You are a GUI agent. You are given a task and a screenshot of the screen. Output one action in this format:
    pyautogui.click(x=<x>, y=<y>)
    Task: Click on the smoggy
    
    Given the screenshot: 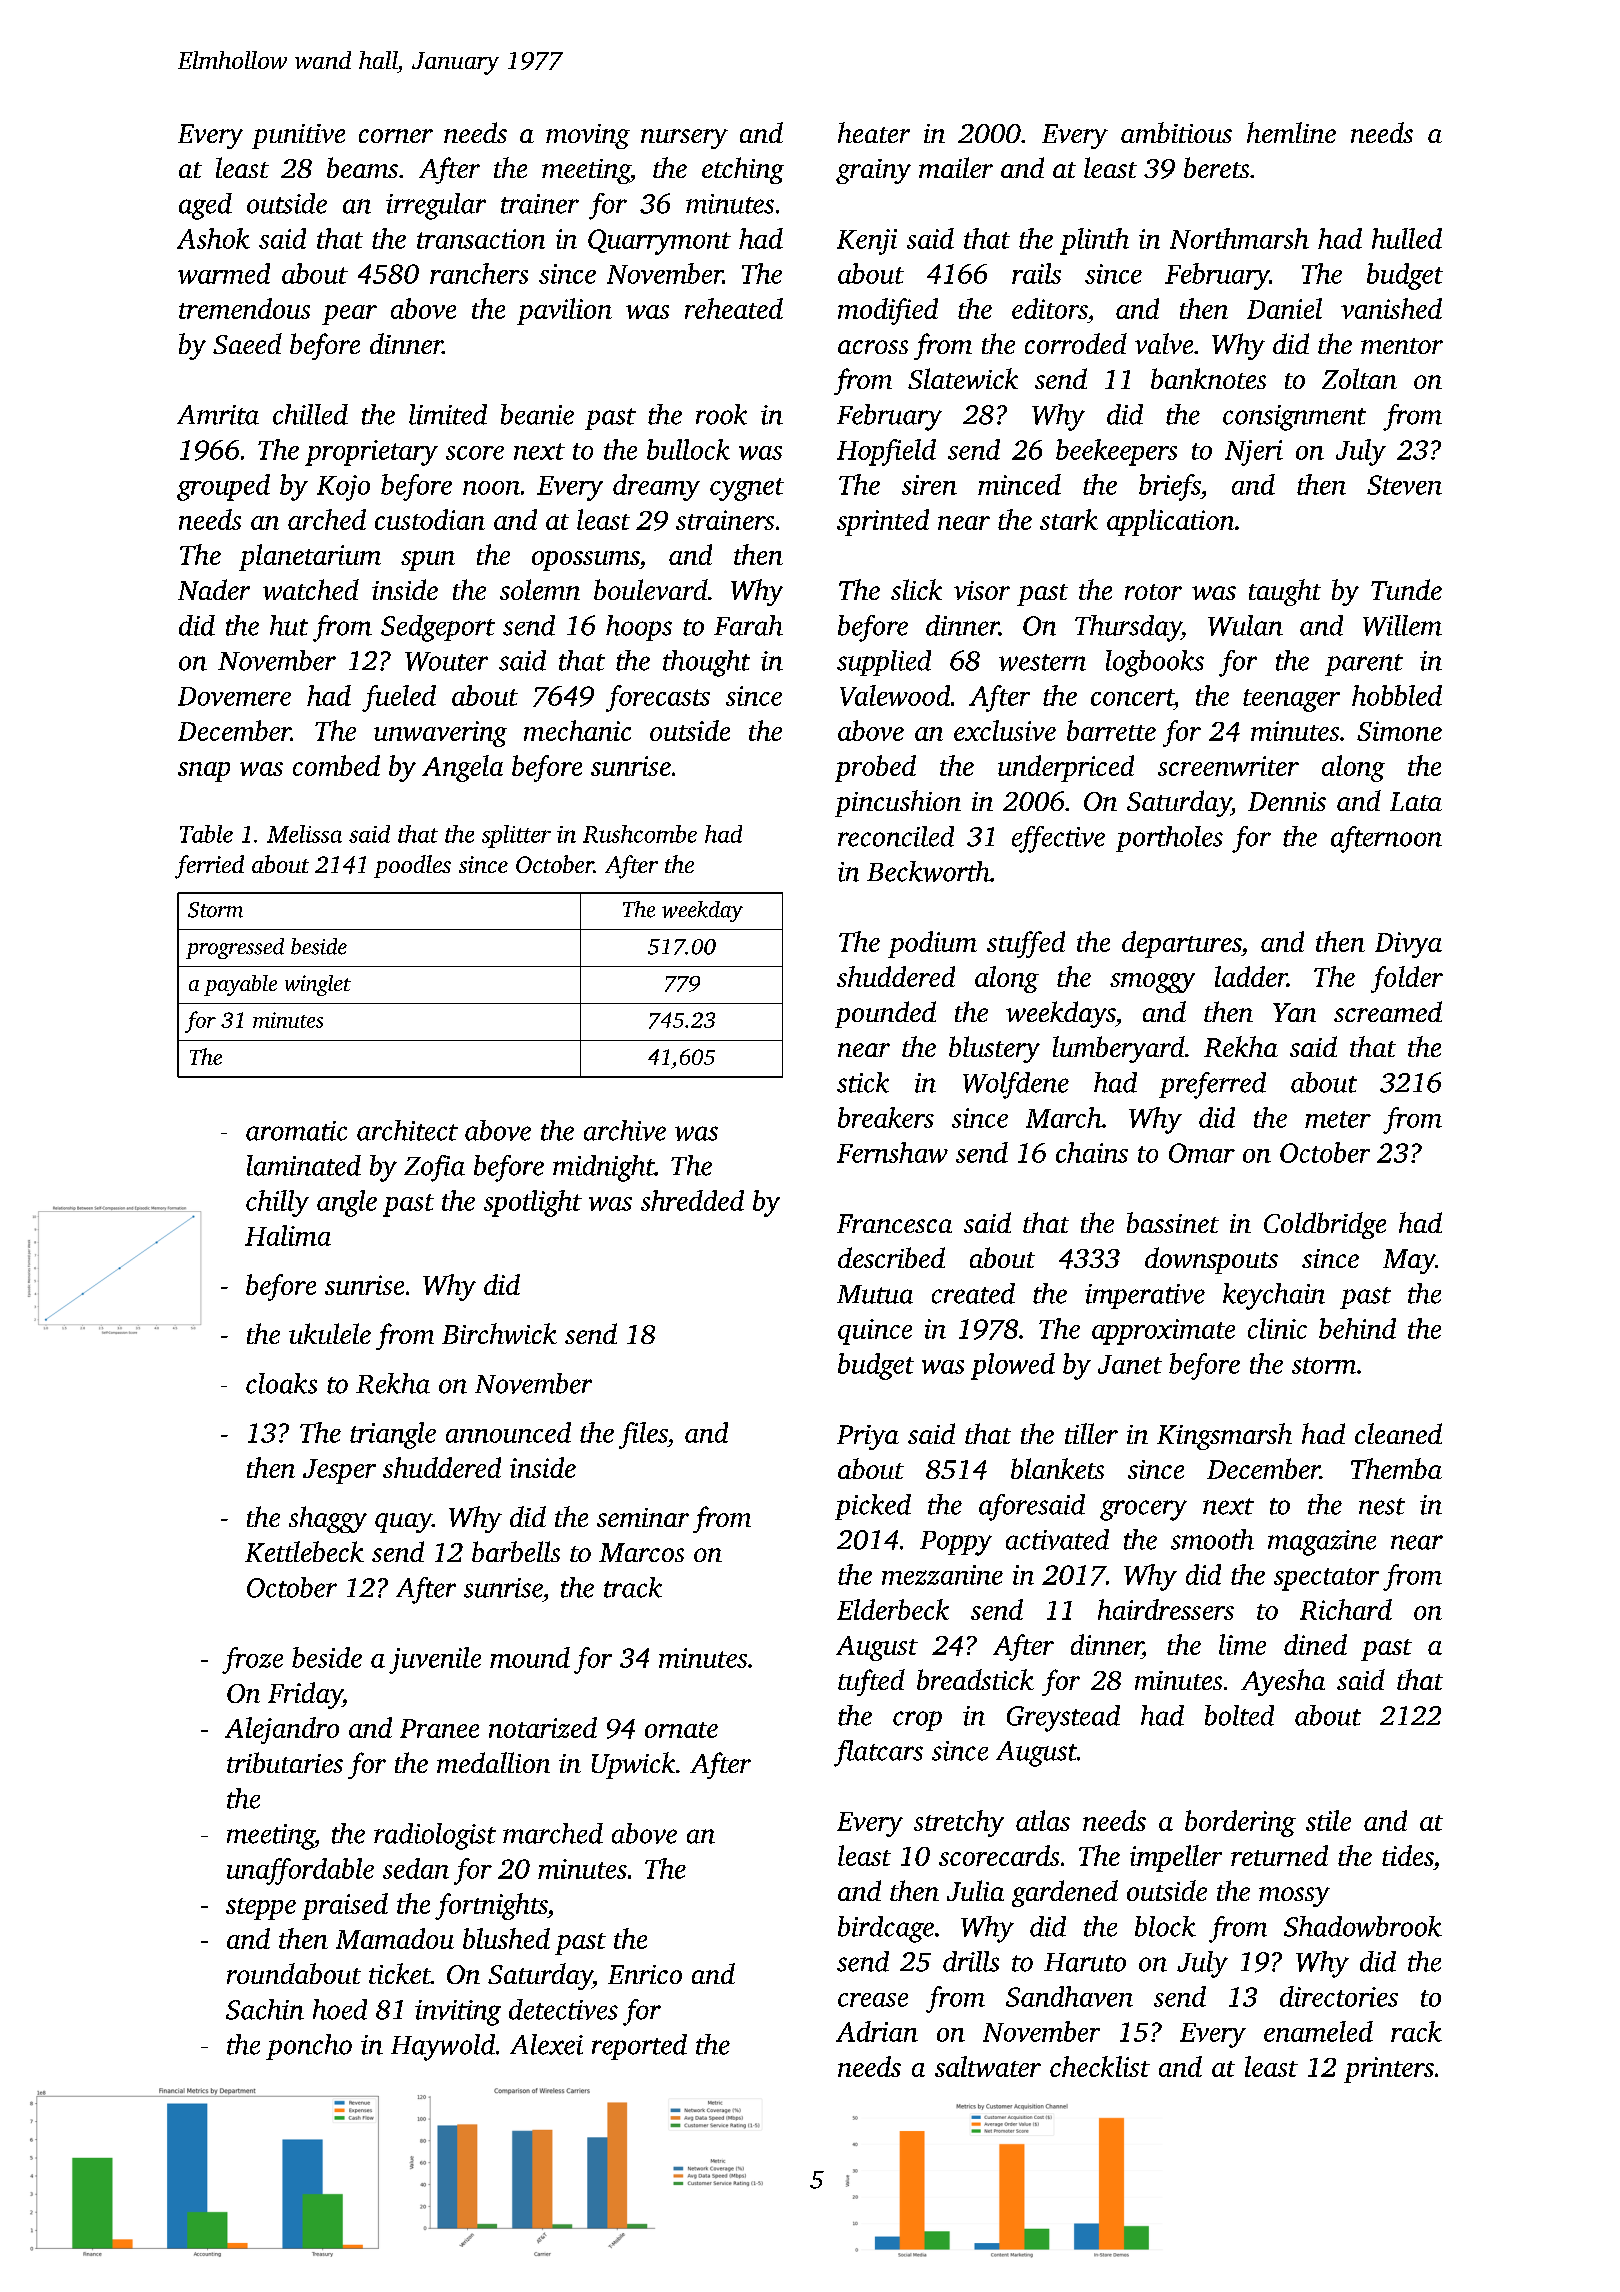 What is the action you would take?
    pyautogui.click(x=1152, y=983)
